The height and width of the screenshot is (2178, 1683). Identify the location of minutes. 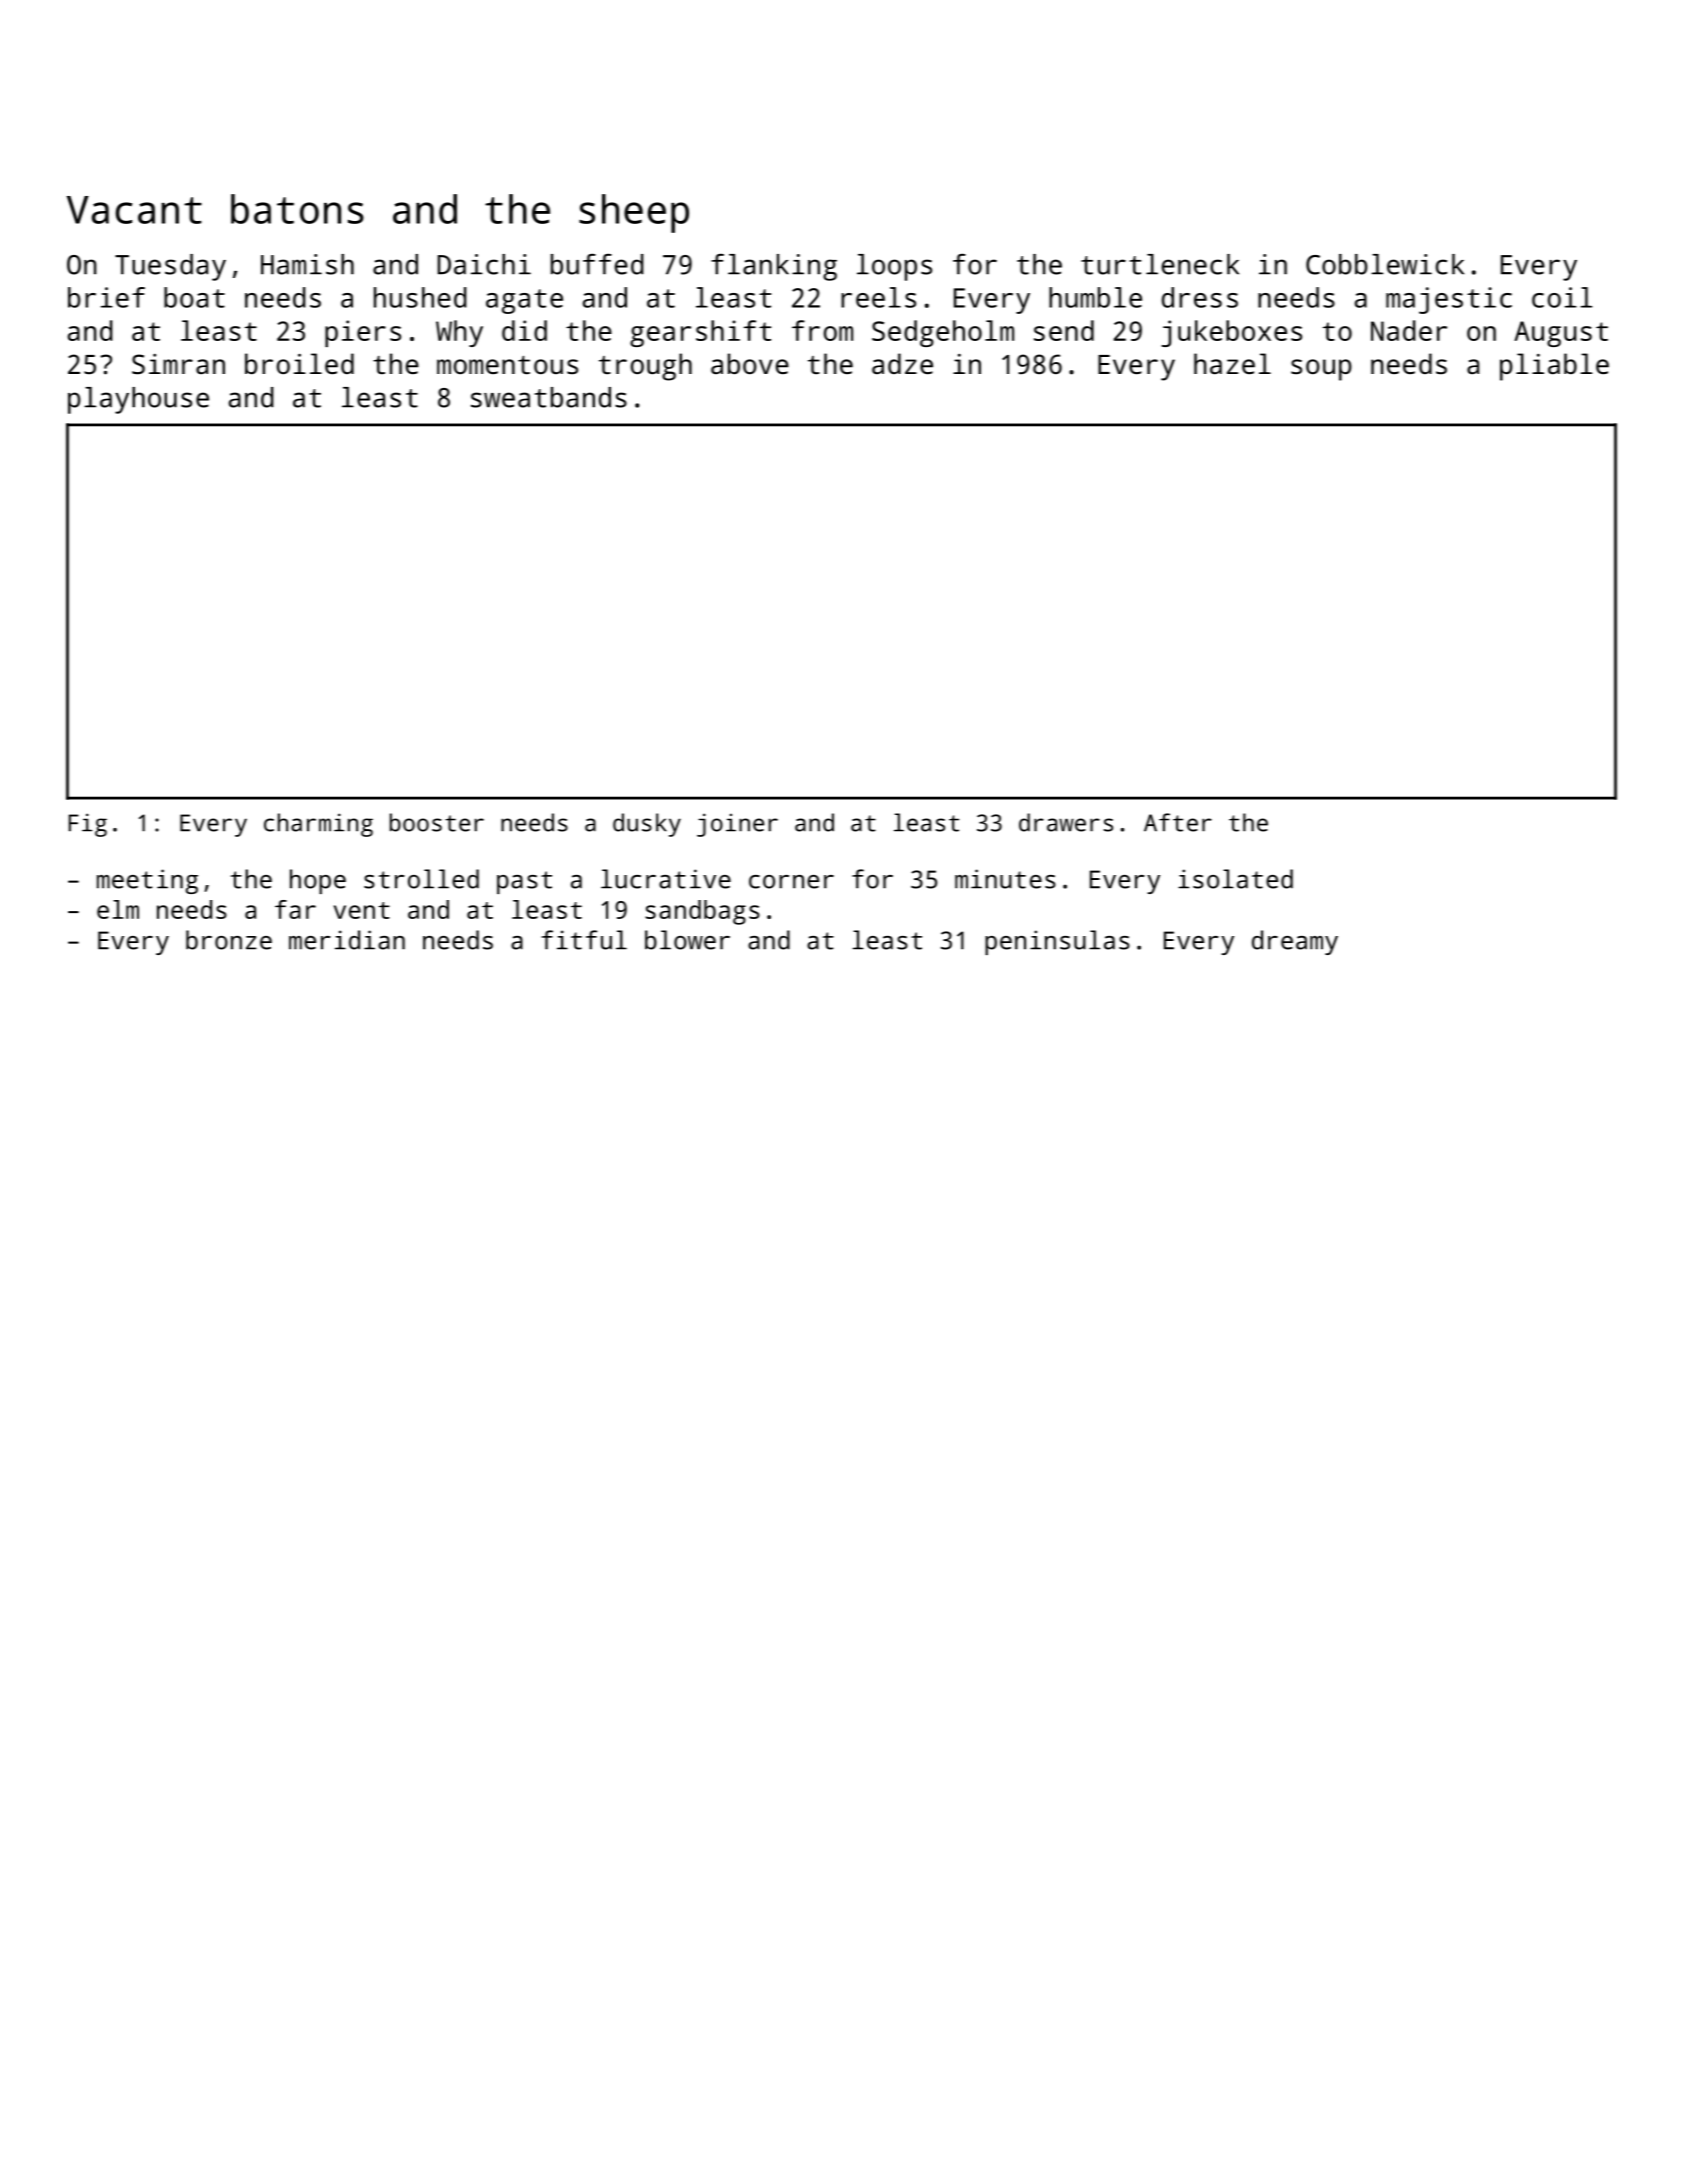
(1005, 879).
